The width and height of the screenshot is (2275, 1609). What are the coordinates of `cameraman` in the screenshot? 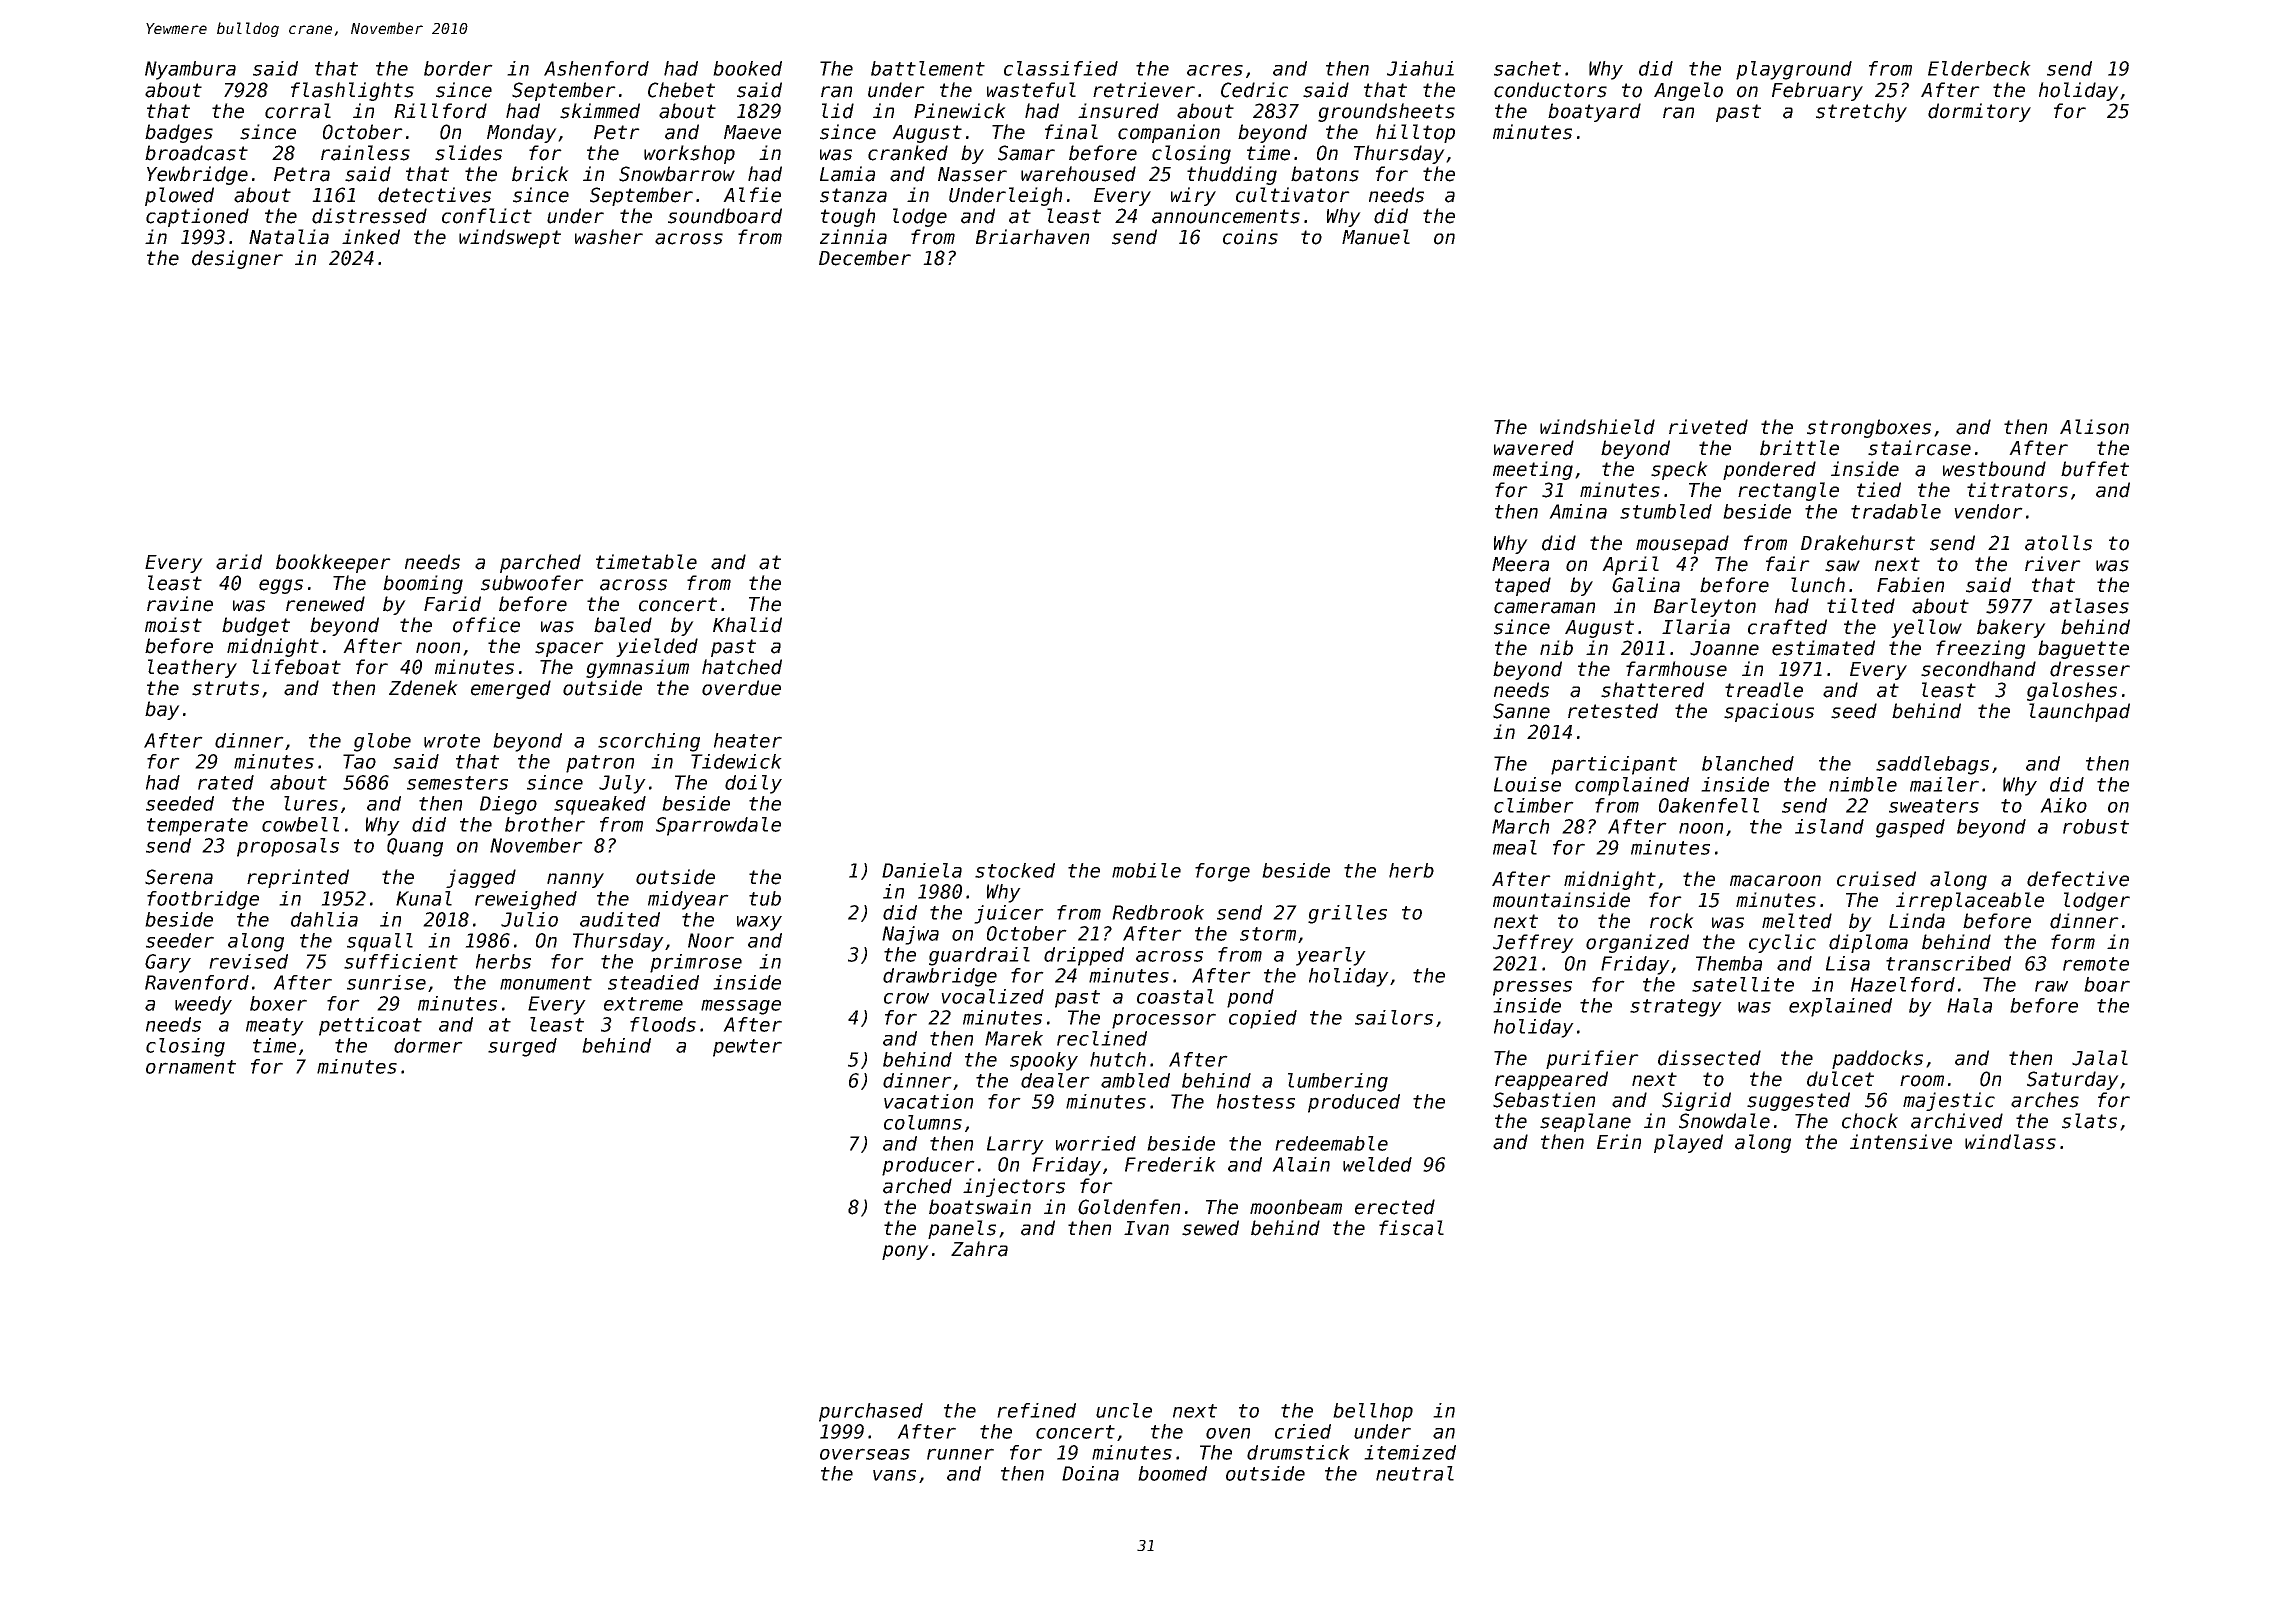 It's located at (1544, 608).
